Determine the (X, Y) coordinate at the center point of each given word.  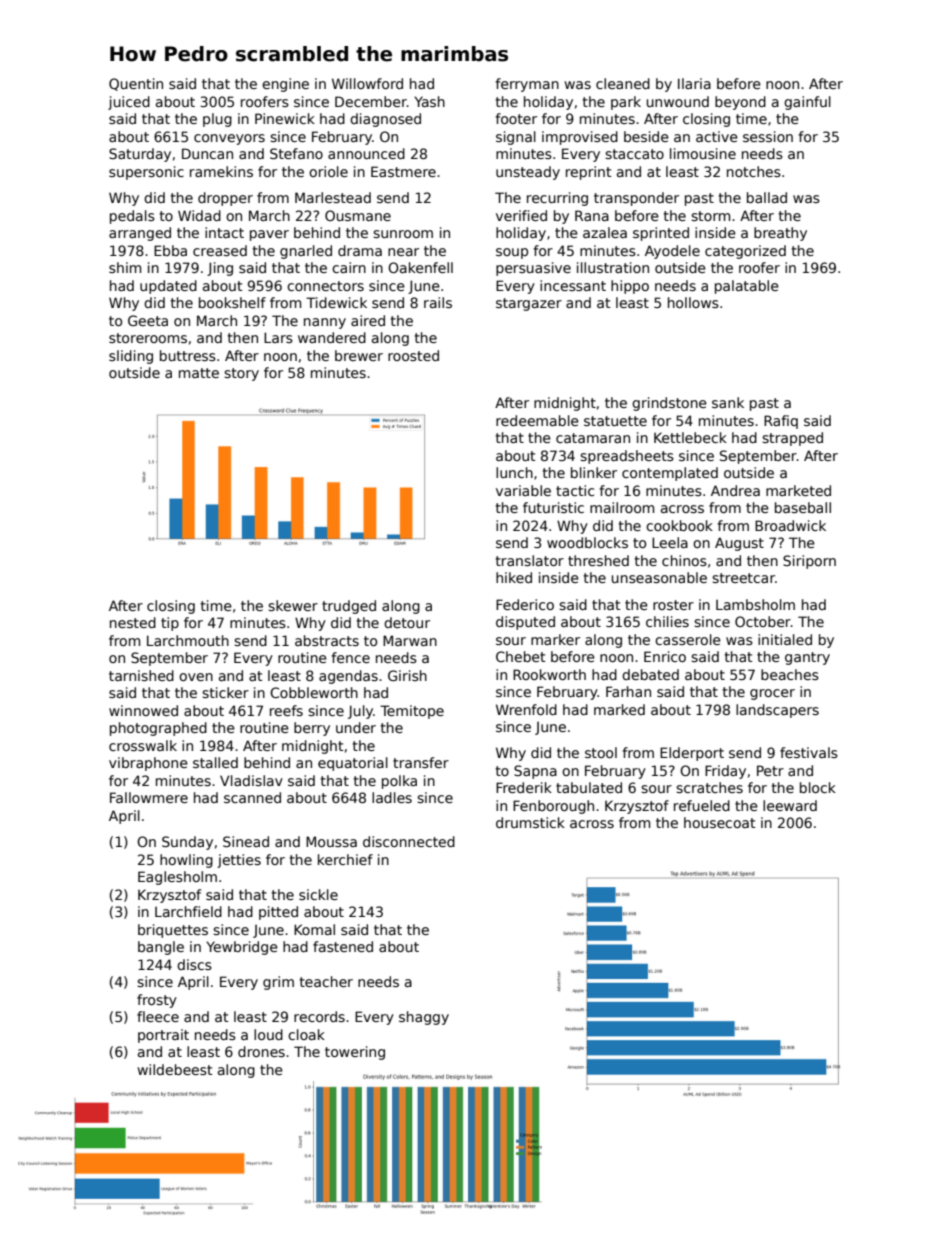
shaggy (424, 1018)
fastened (343, 946)
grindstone (669, 404)
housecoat (720, 822)
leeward (790, 805)
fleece (158, 1016)
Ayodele (672, 252)
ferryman (527, 85)
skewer (293, 605)
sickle (318, 894)
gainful (807, 103)
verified (521, 215)
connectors (325, 286)
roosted (413, 355)
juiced (129, 103)
